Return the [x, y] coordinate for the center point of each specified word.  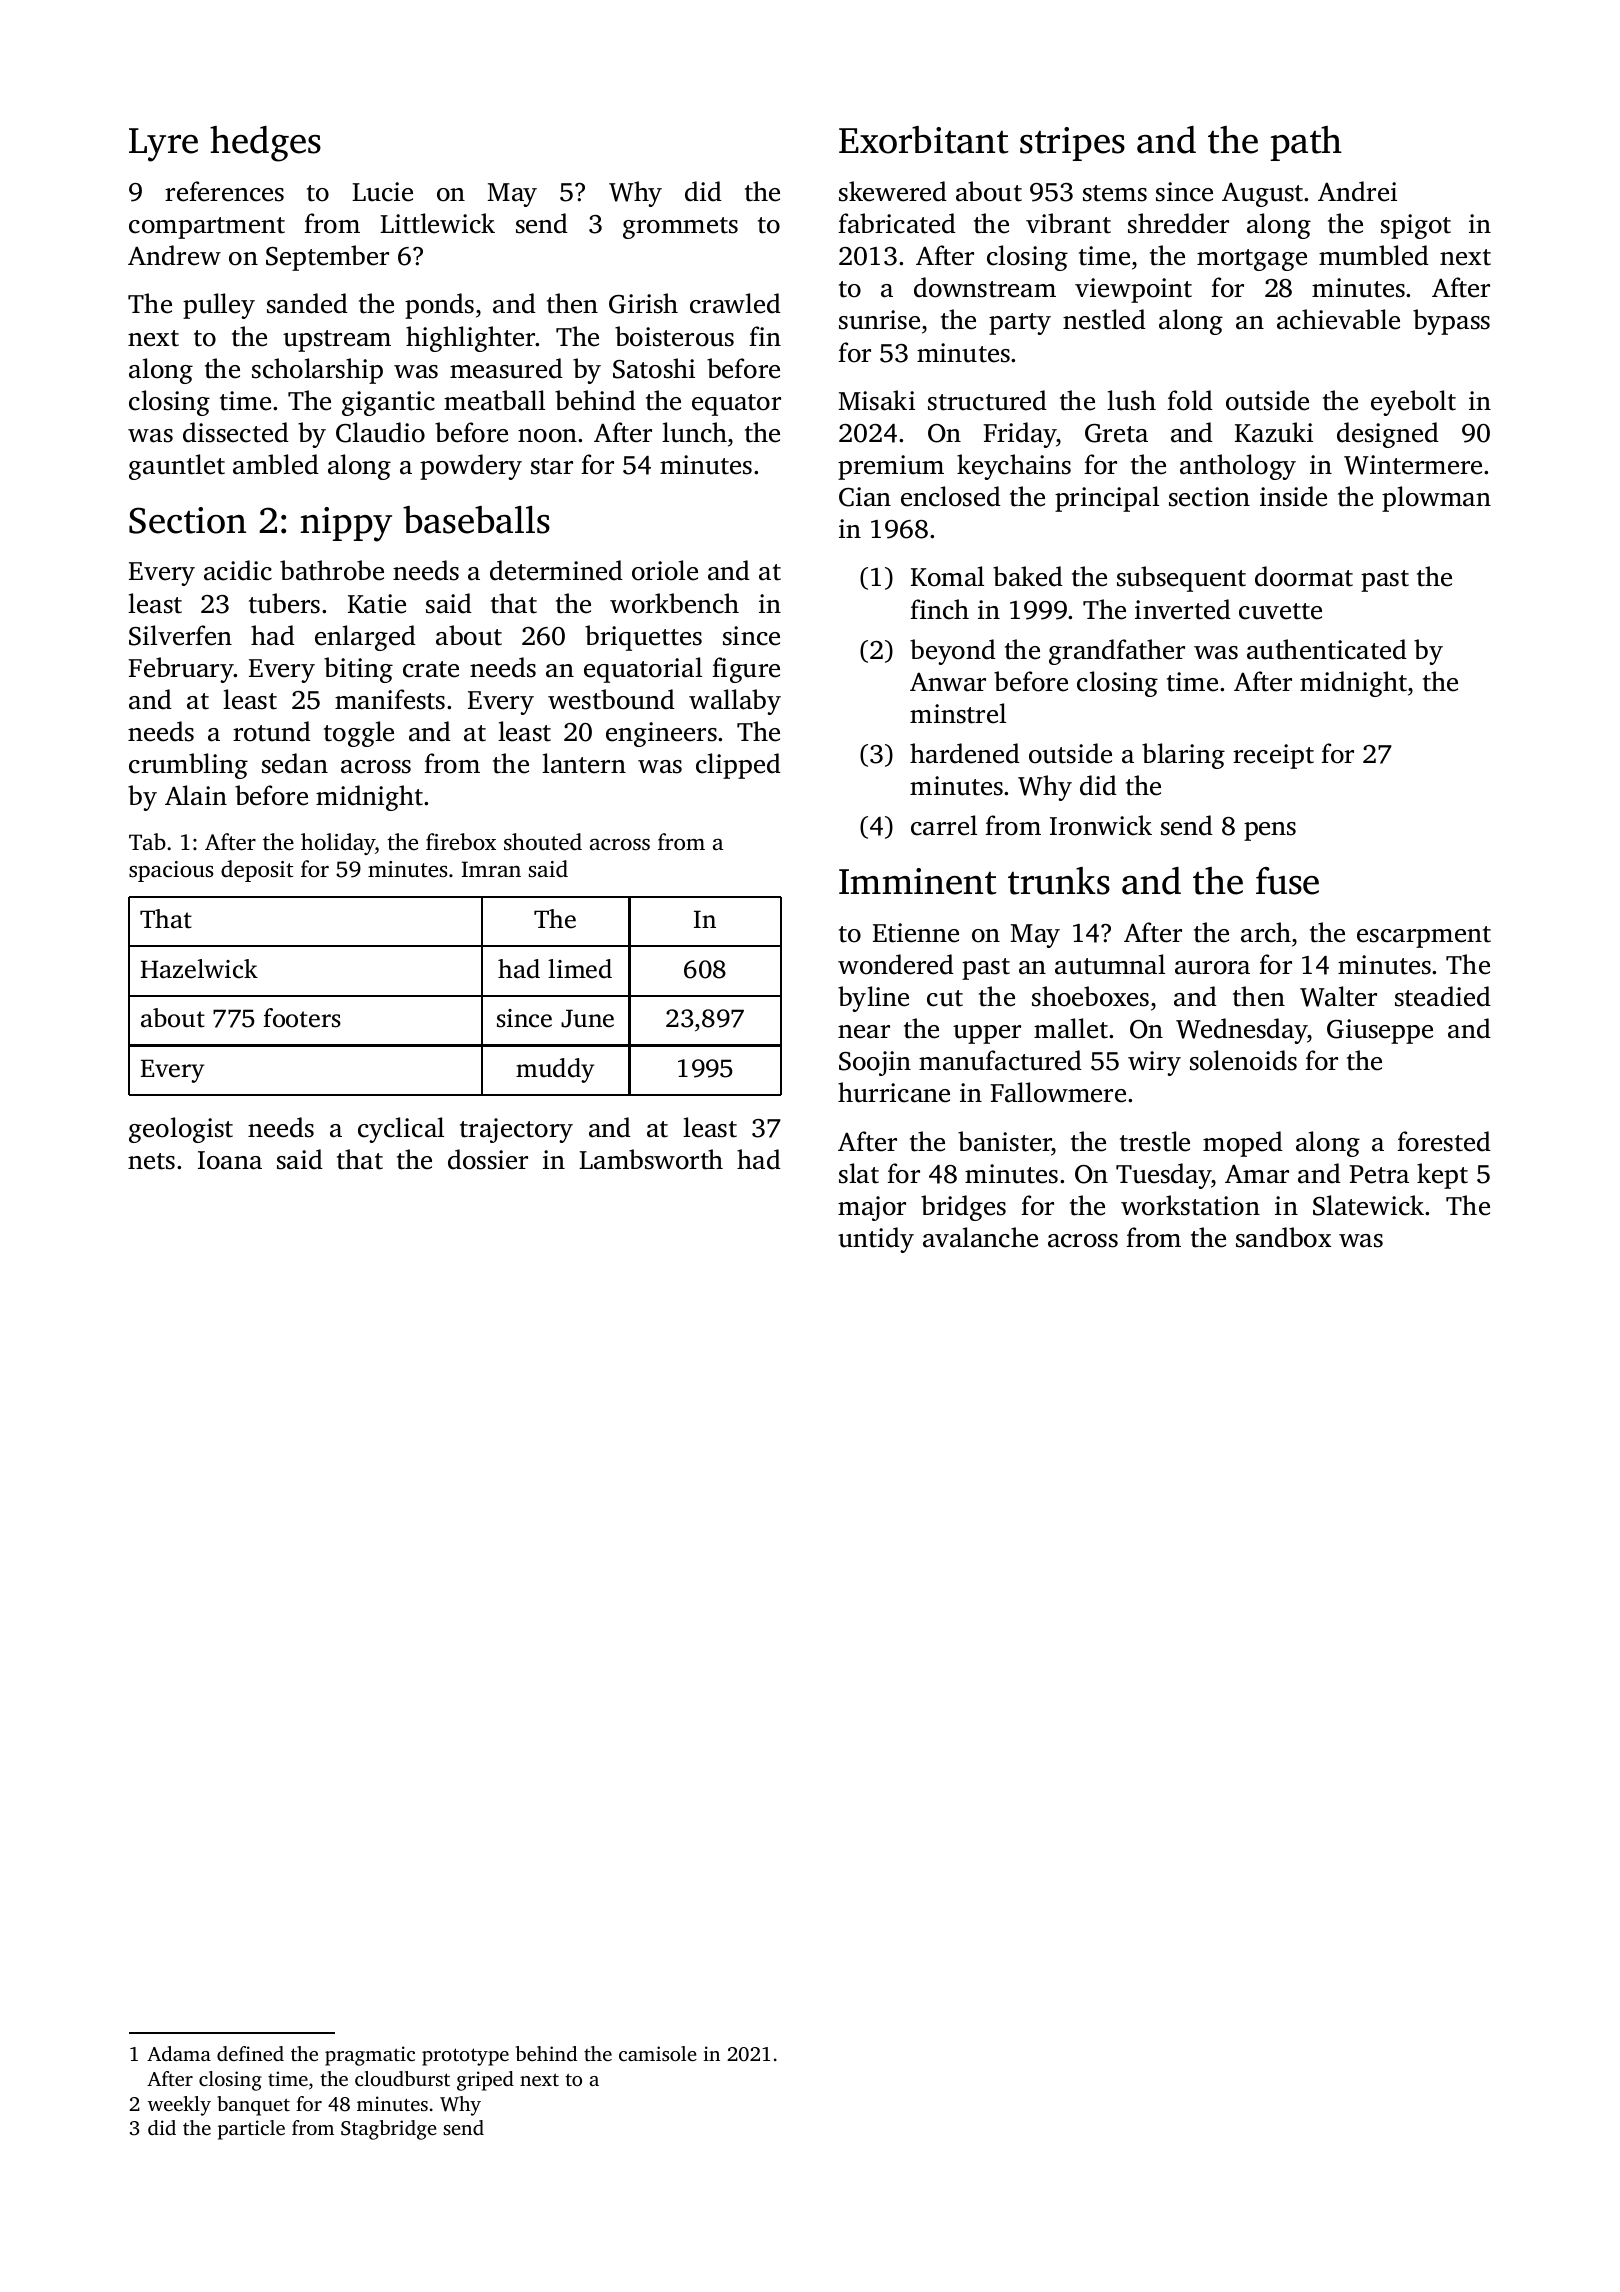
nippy [346, 524]
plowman [1436, 499]
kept [1442, 1176]
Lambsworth [651, 1159]
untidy [876, 1240]
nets [151, 1161]
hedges [265, 144]
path [1306, 143]
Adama [179, 2053]
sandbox [1284, 1237]
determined [556, 570]
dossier [488, 1159]
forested [1444, 1141]
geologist [181, 1130]
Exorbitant [924, 140]
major [872, 1208]
